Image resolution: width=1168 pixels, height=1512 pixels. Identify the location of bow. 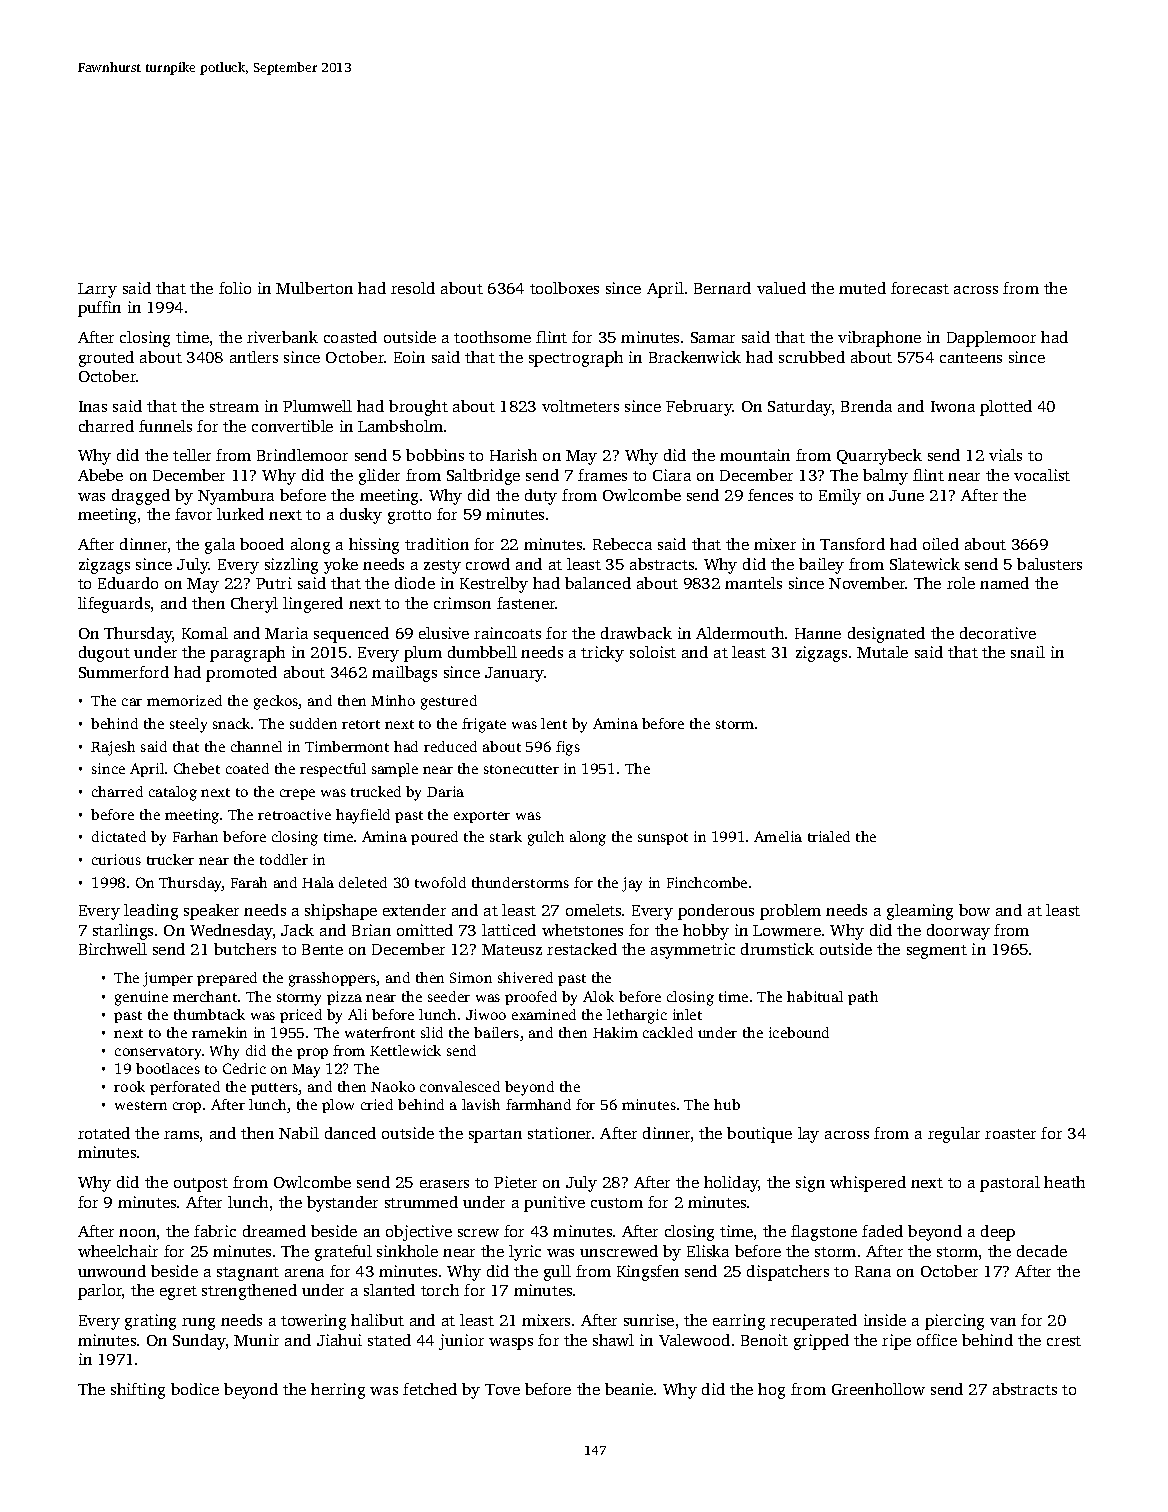
(974, 910).
